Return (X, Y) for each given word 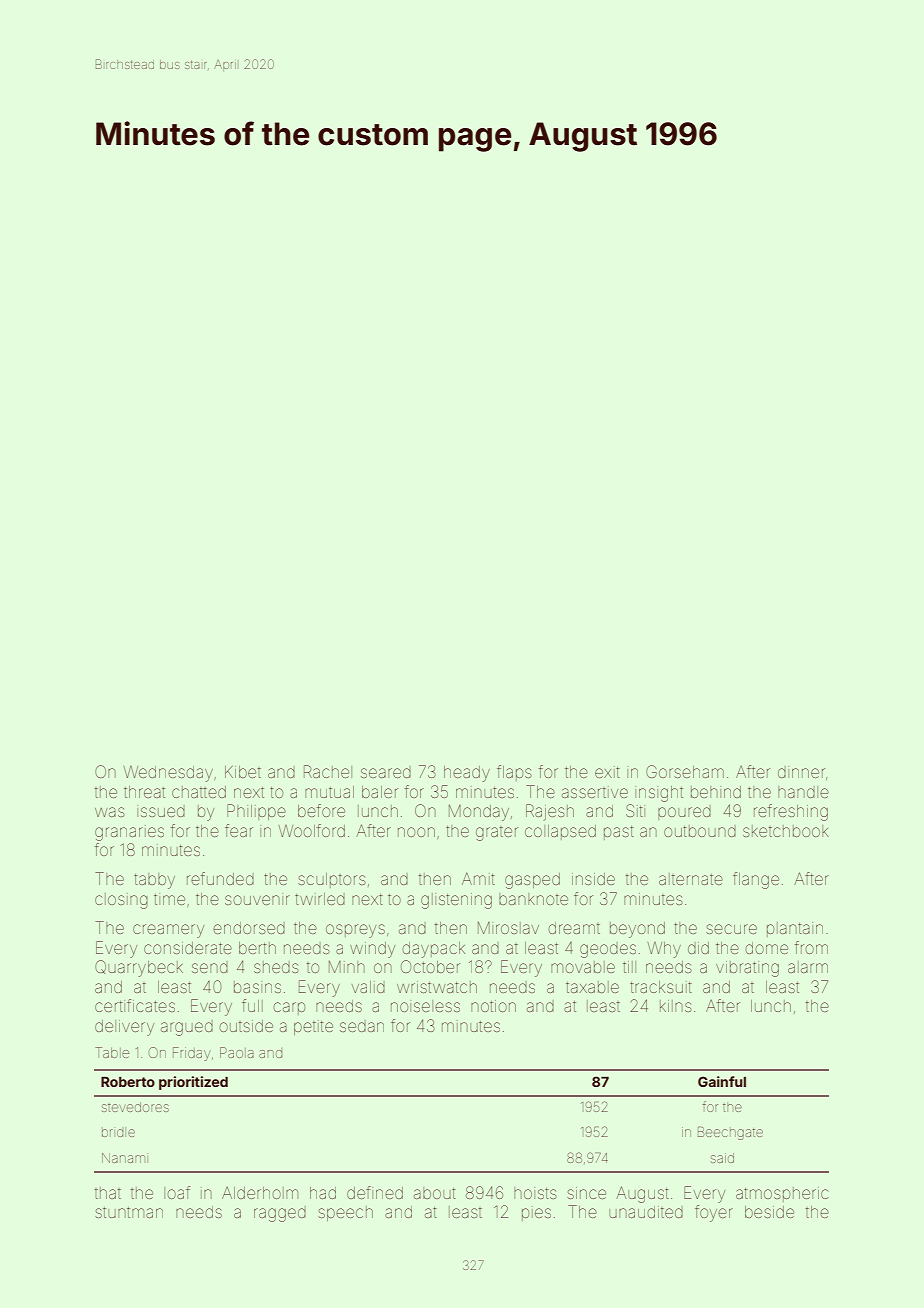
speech (345, 1213)
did (698, 948)
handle (803, 792)
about (435, 1193)
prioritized (193, 1083)
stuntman (129, 1212)
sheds (276, 967)
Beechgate (730, 1133)
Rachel (328, 771)
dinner (801, 772)
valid (368, 987)
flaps (514, 773)
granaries (129, 833)
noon (416, 832)
